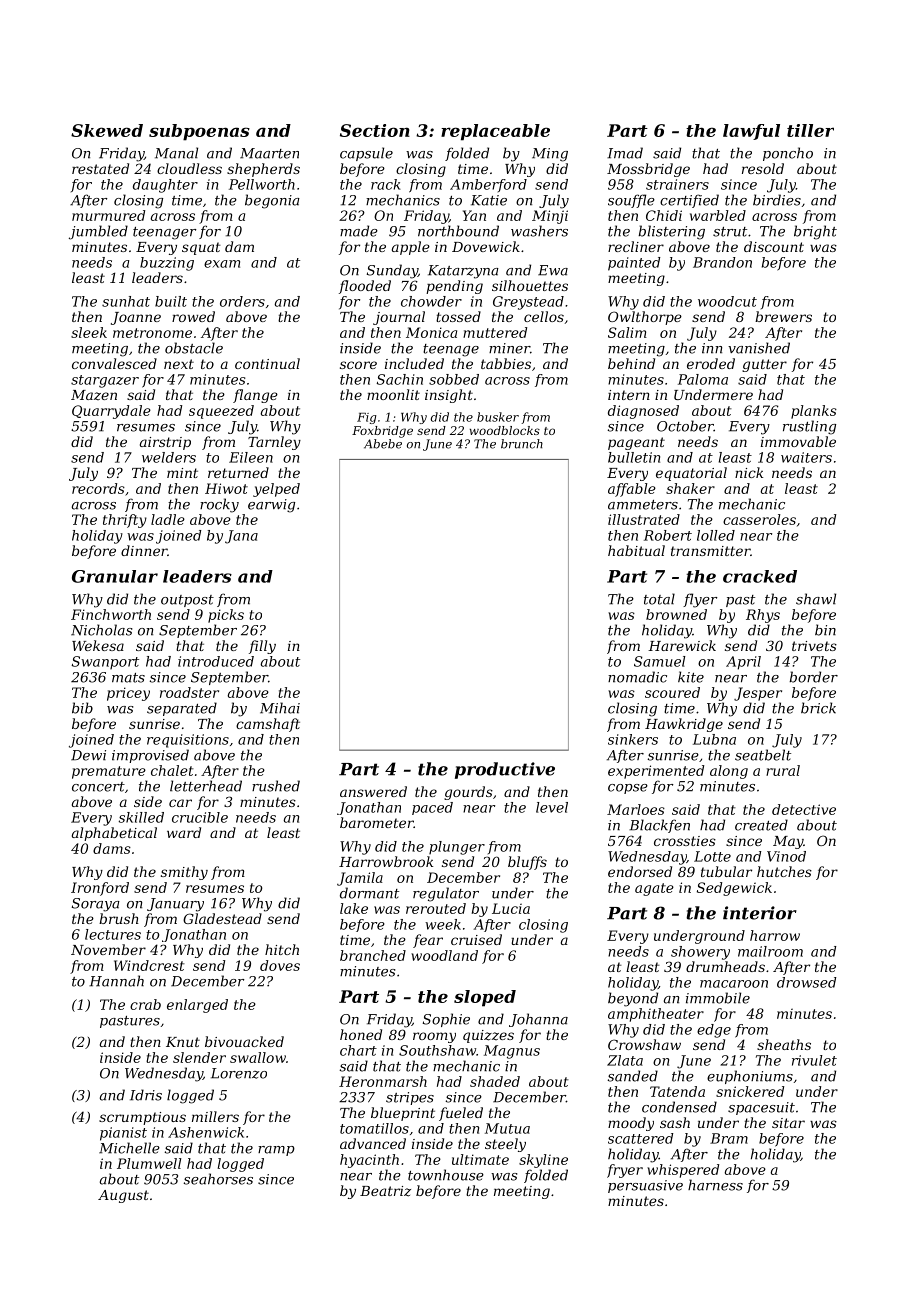 The height and width of the screenshot is (1316, 908). Describe the element at coordinates (656, 772) in the screenshot. I see `experimented` at that location.
